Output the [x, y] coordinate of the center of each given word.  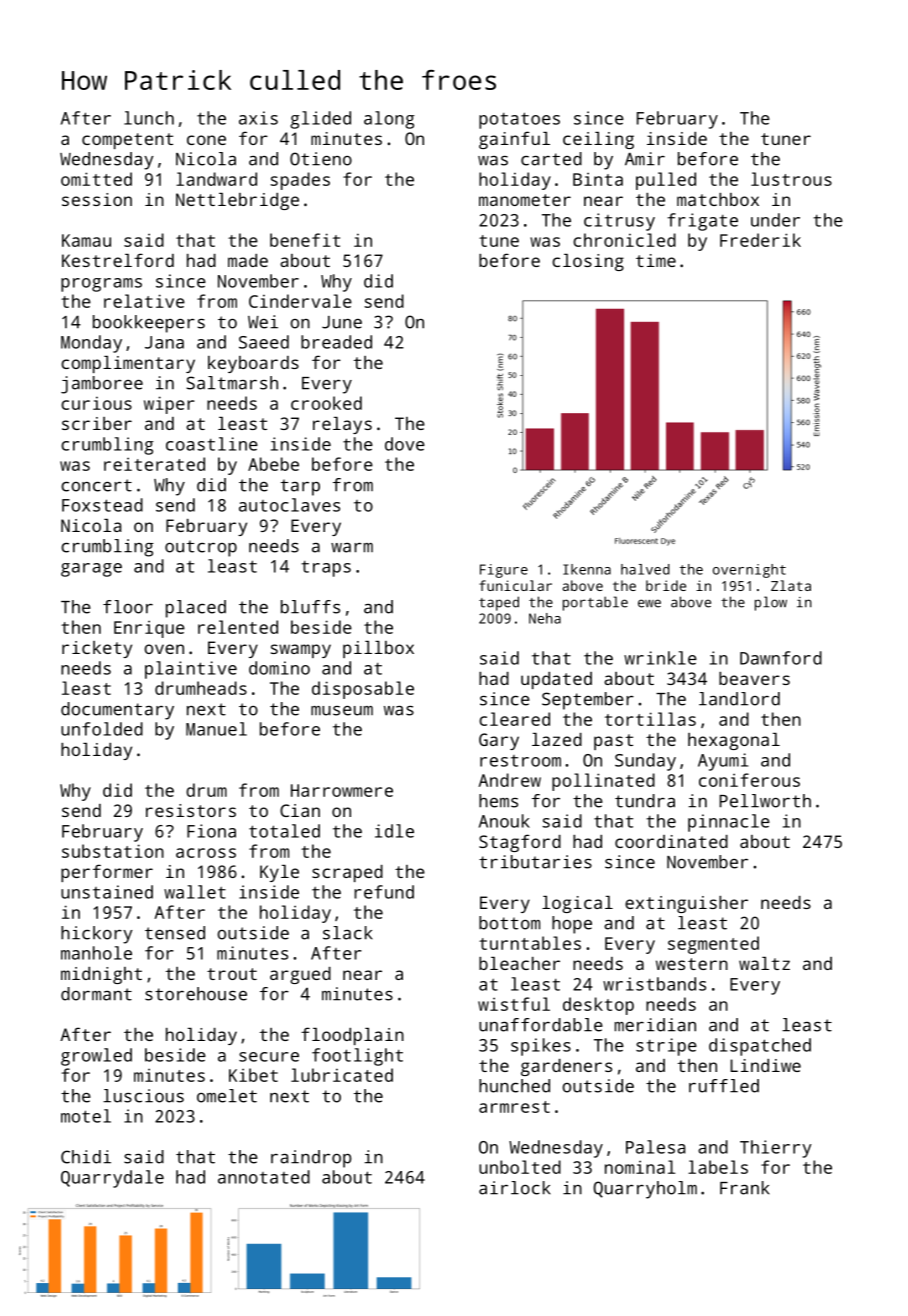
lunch [149, 118]
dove [405, 444]
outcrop [201, 548]
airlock [515, 1188]
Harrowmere [342, 790]
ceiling [598, 140]
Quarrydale [112, 1179]
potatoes [519, 120]
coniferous [749, 780]
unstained [107, 892]
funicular [515, 585]
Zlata [791, 585]
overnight [749, 571]
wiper [169, 405]
